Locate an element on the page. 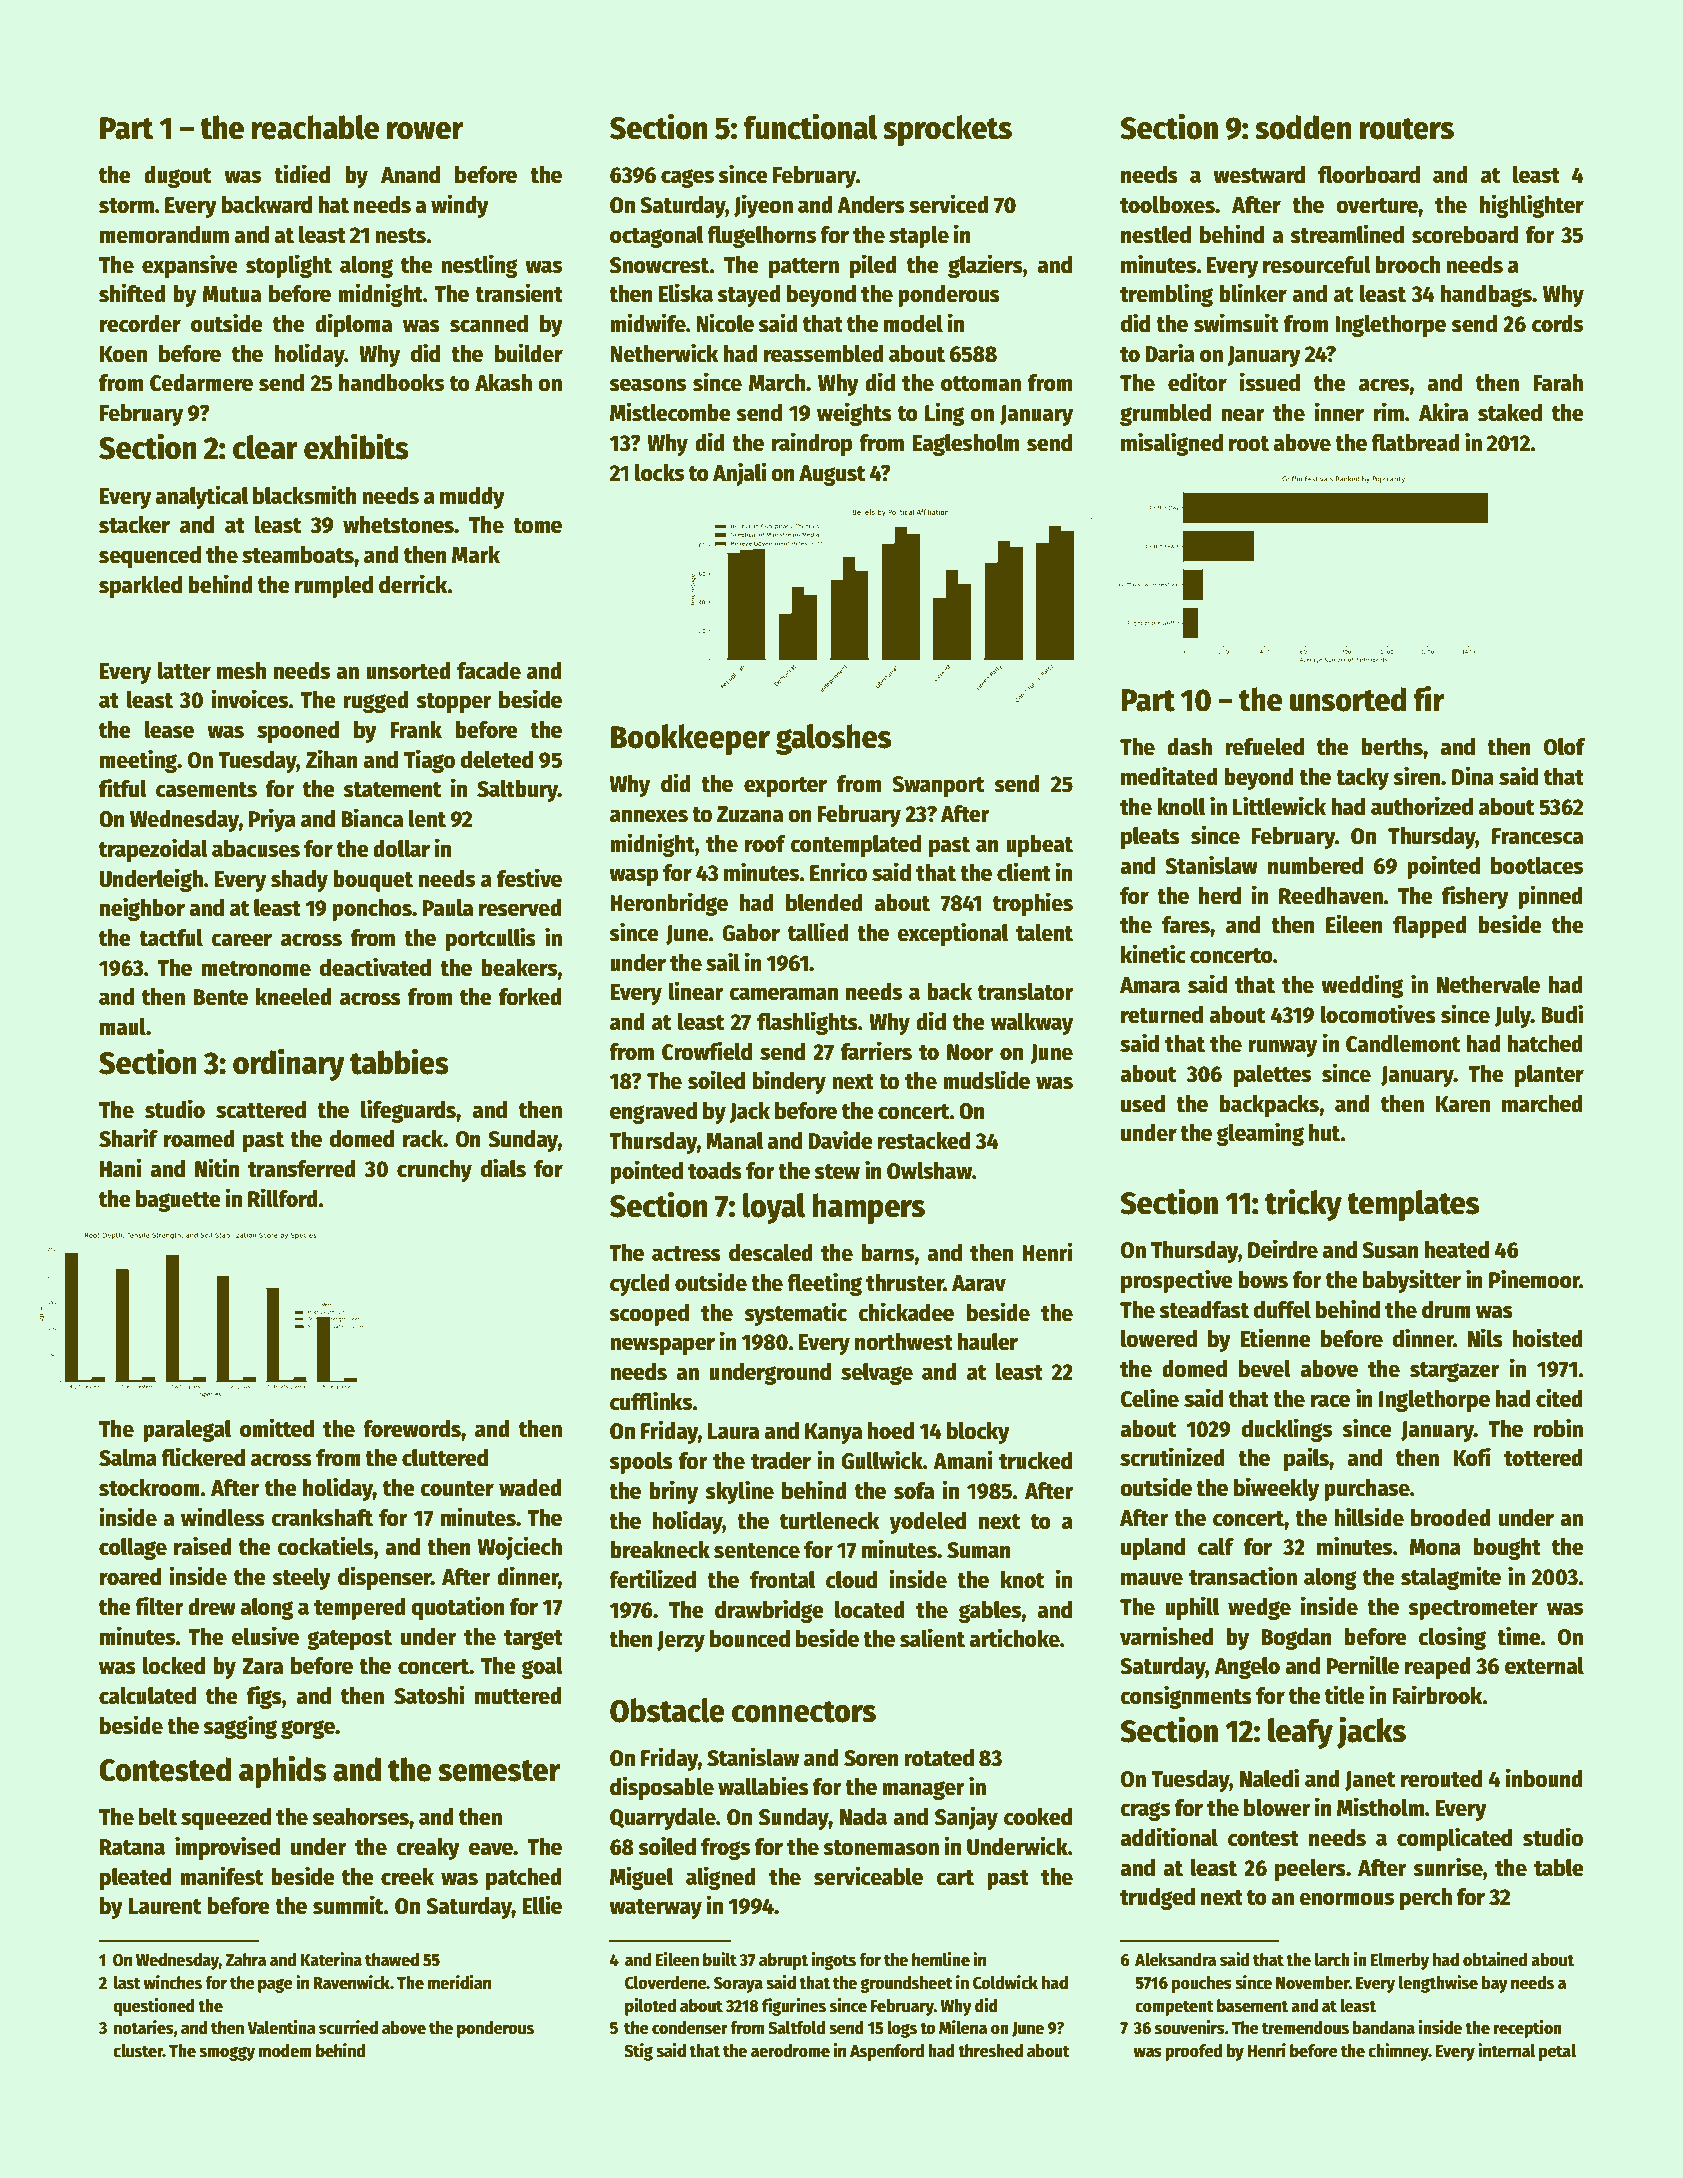 This document has width=1683, height=2178. tricky is located at coordinates (1303, 1204).
